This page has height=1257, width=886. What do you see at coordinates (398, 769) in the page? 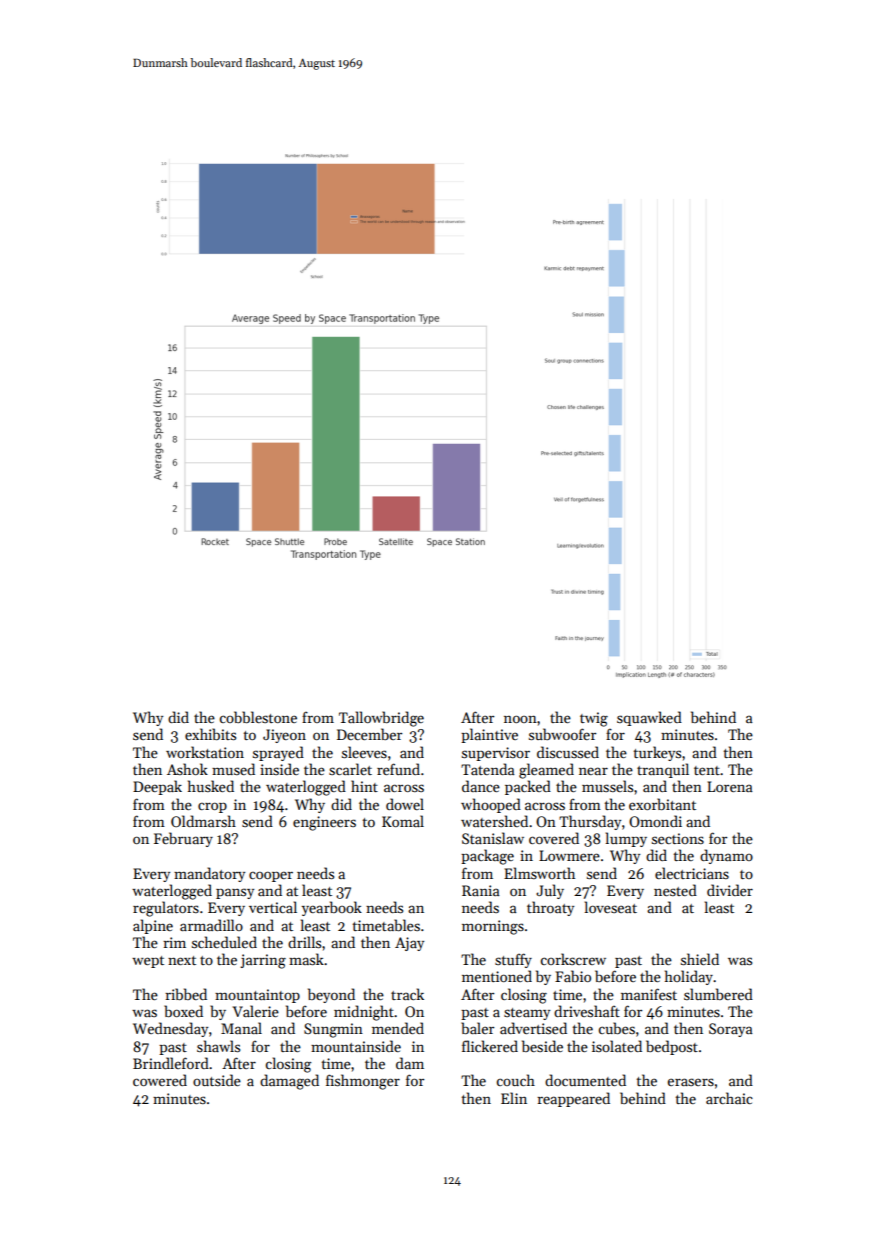
I see `refund` at bounding box center [398, 769].
